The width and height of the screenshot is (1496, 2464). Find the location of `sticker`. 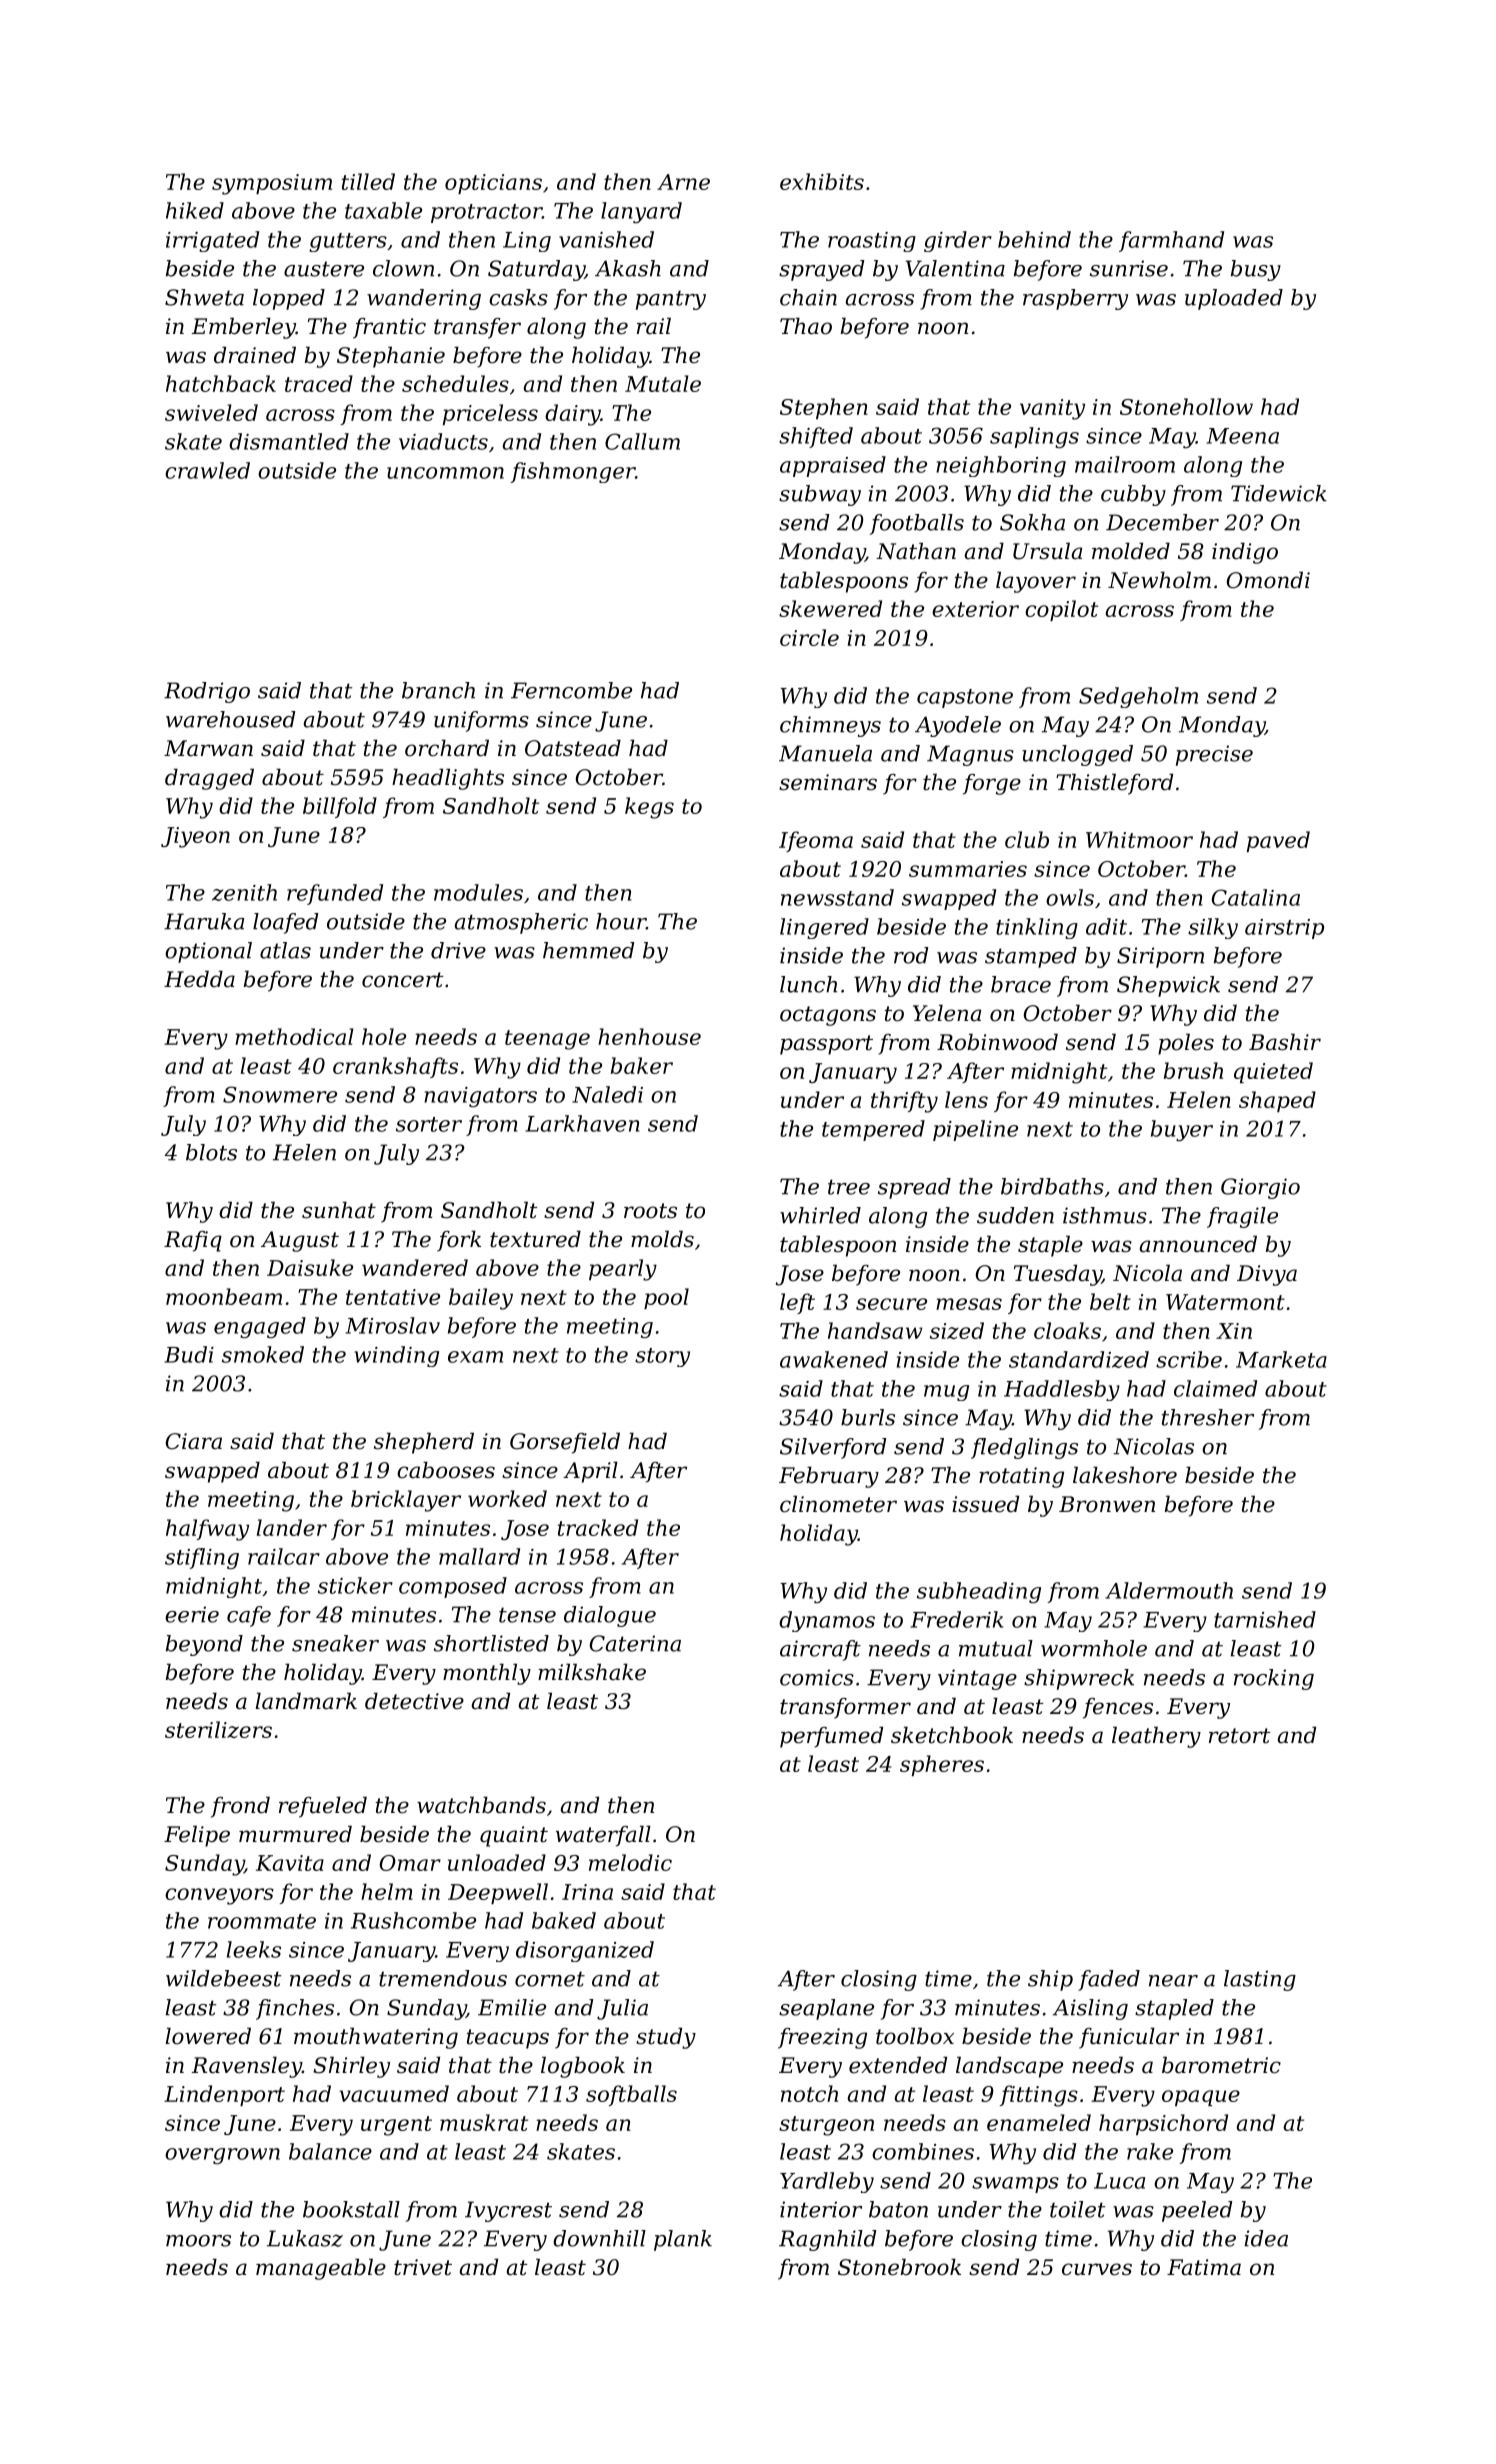

sticker is located at coordinates (355, 1585).
